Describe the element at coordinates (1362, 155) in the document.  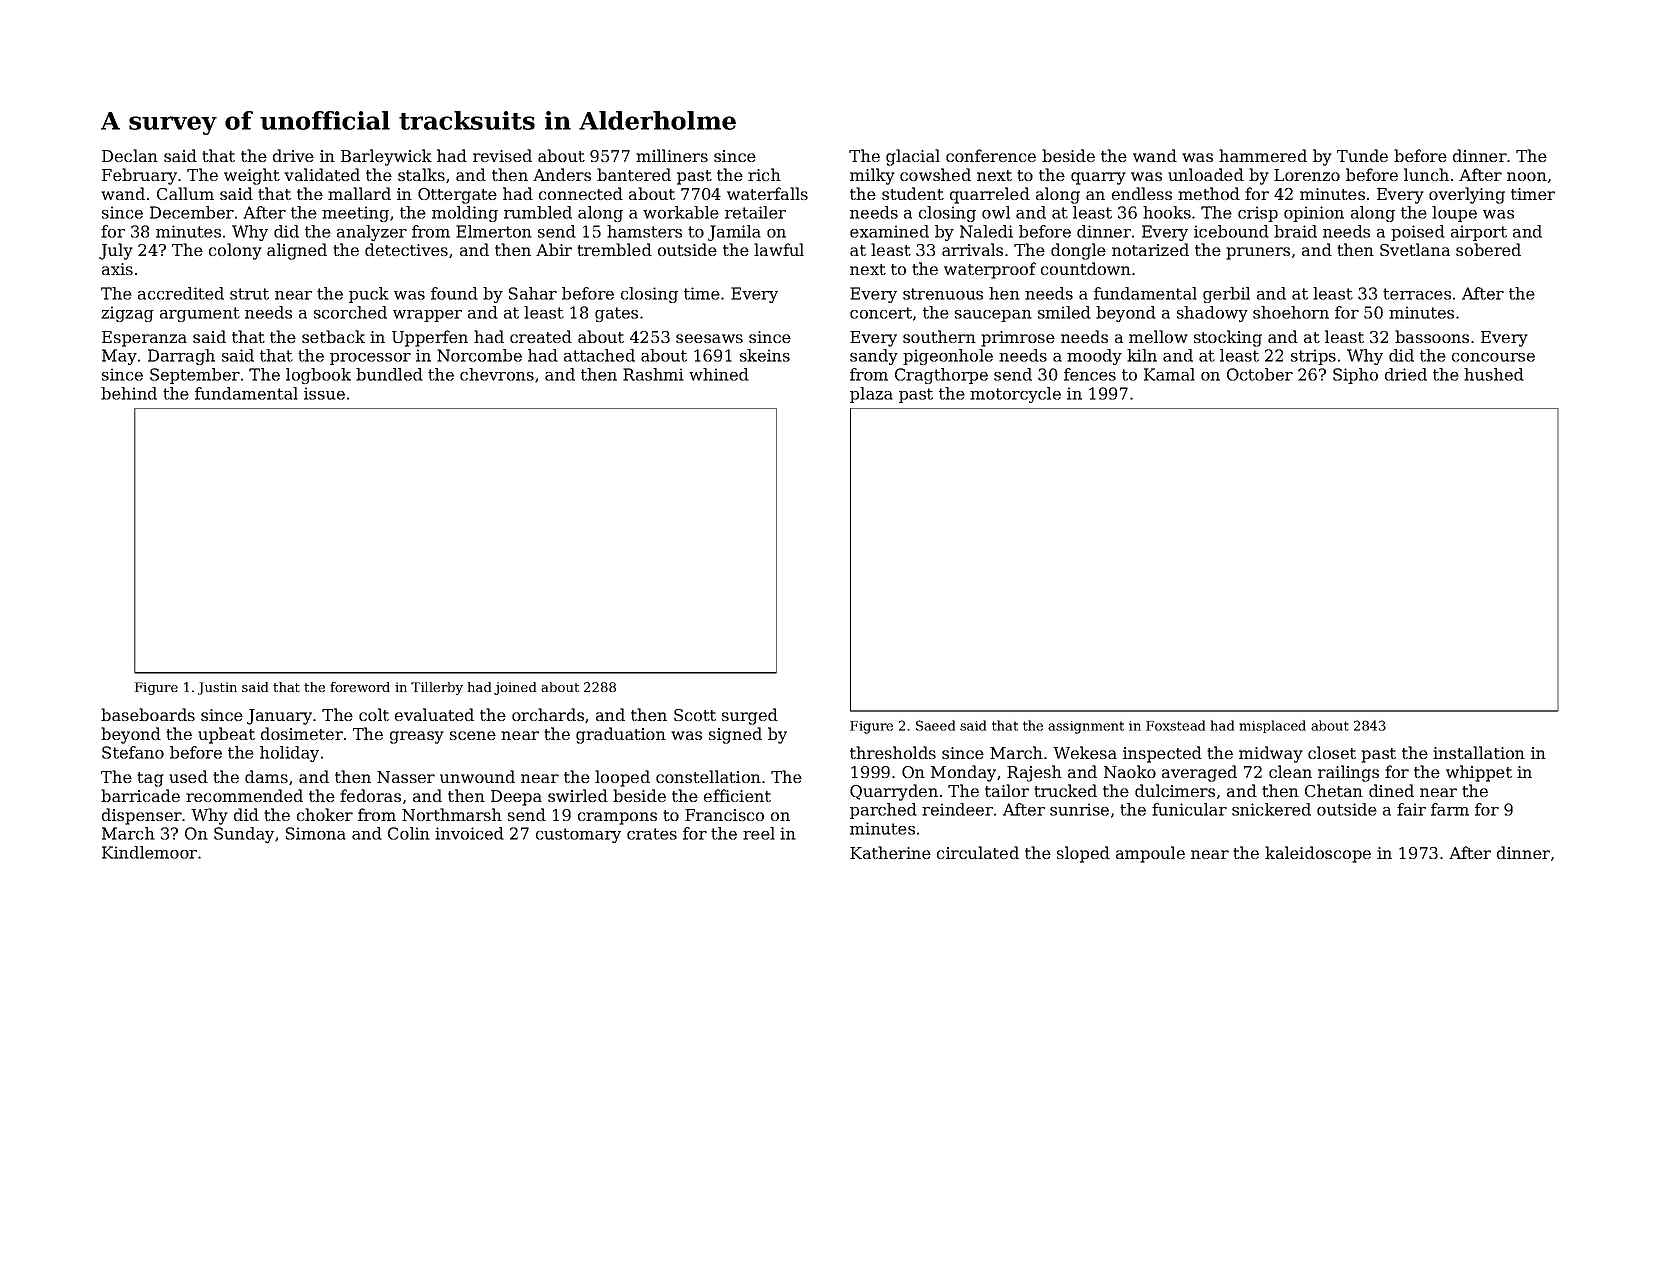
I see `Tunde` at that location.
